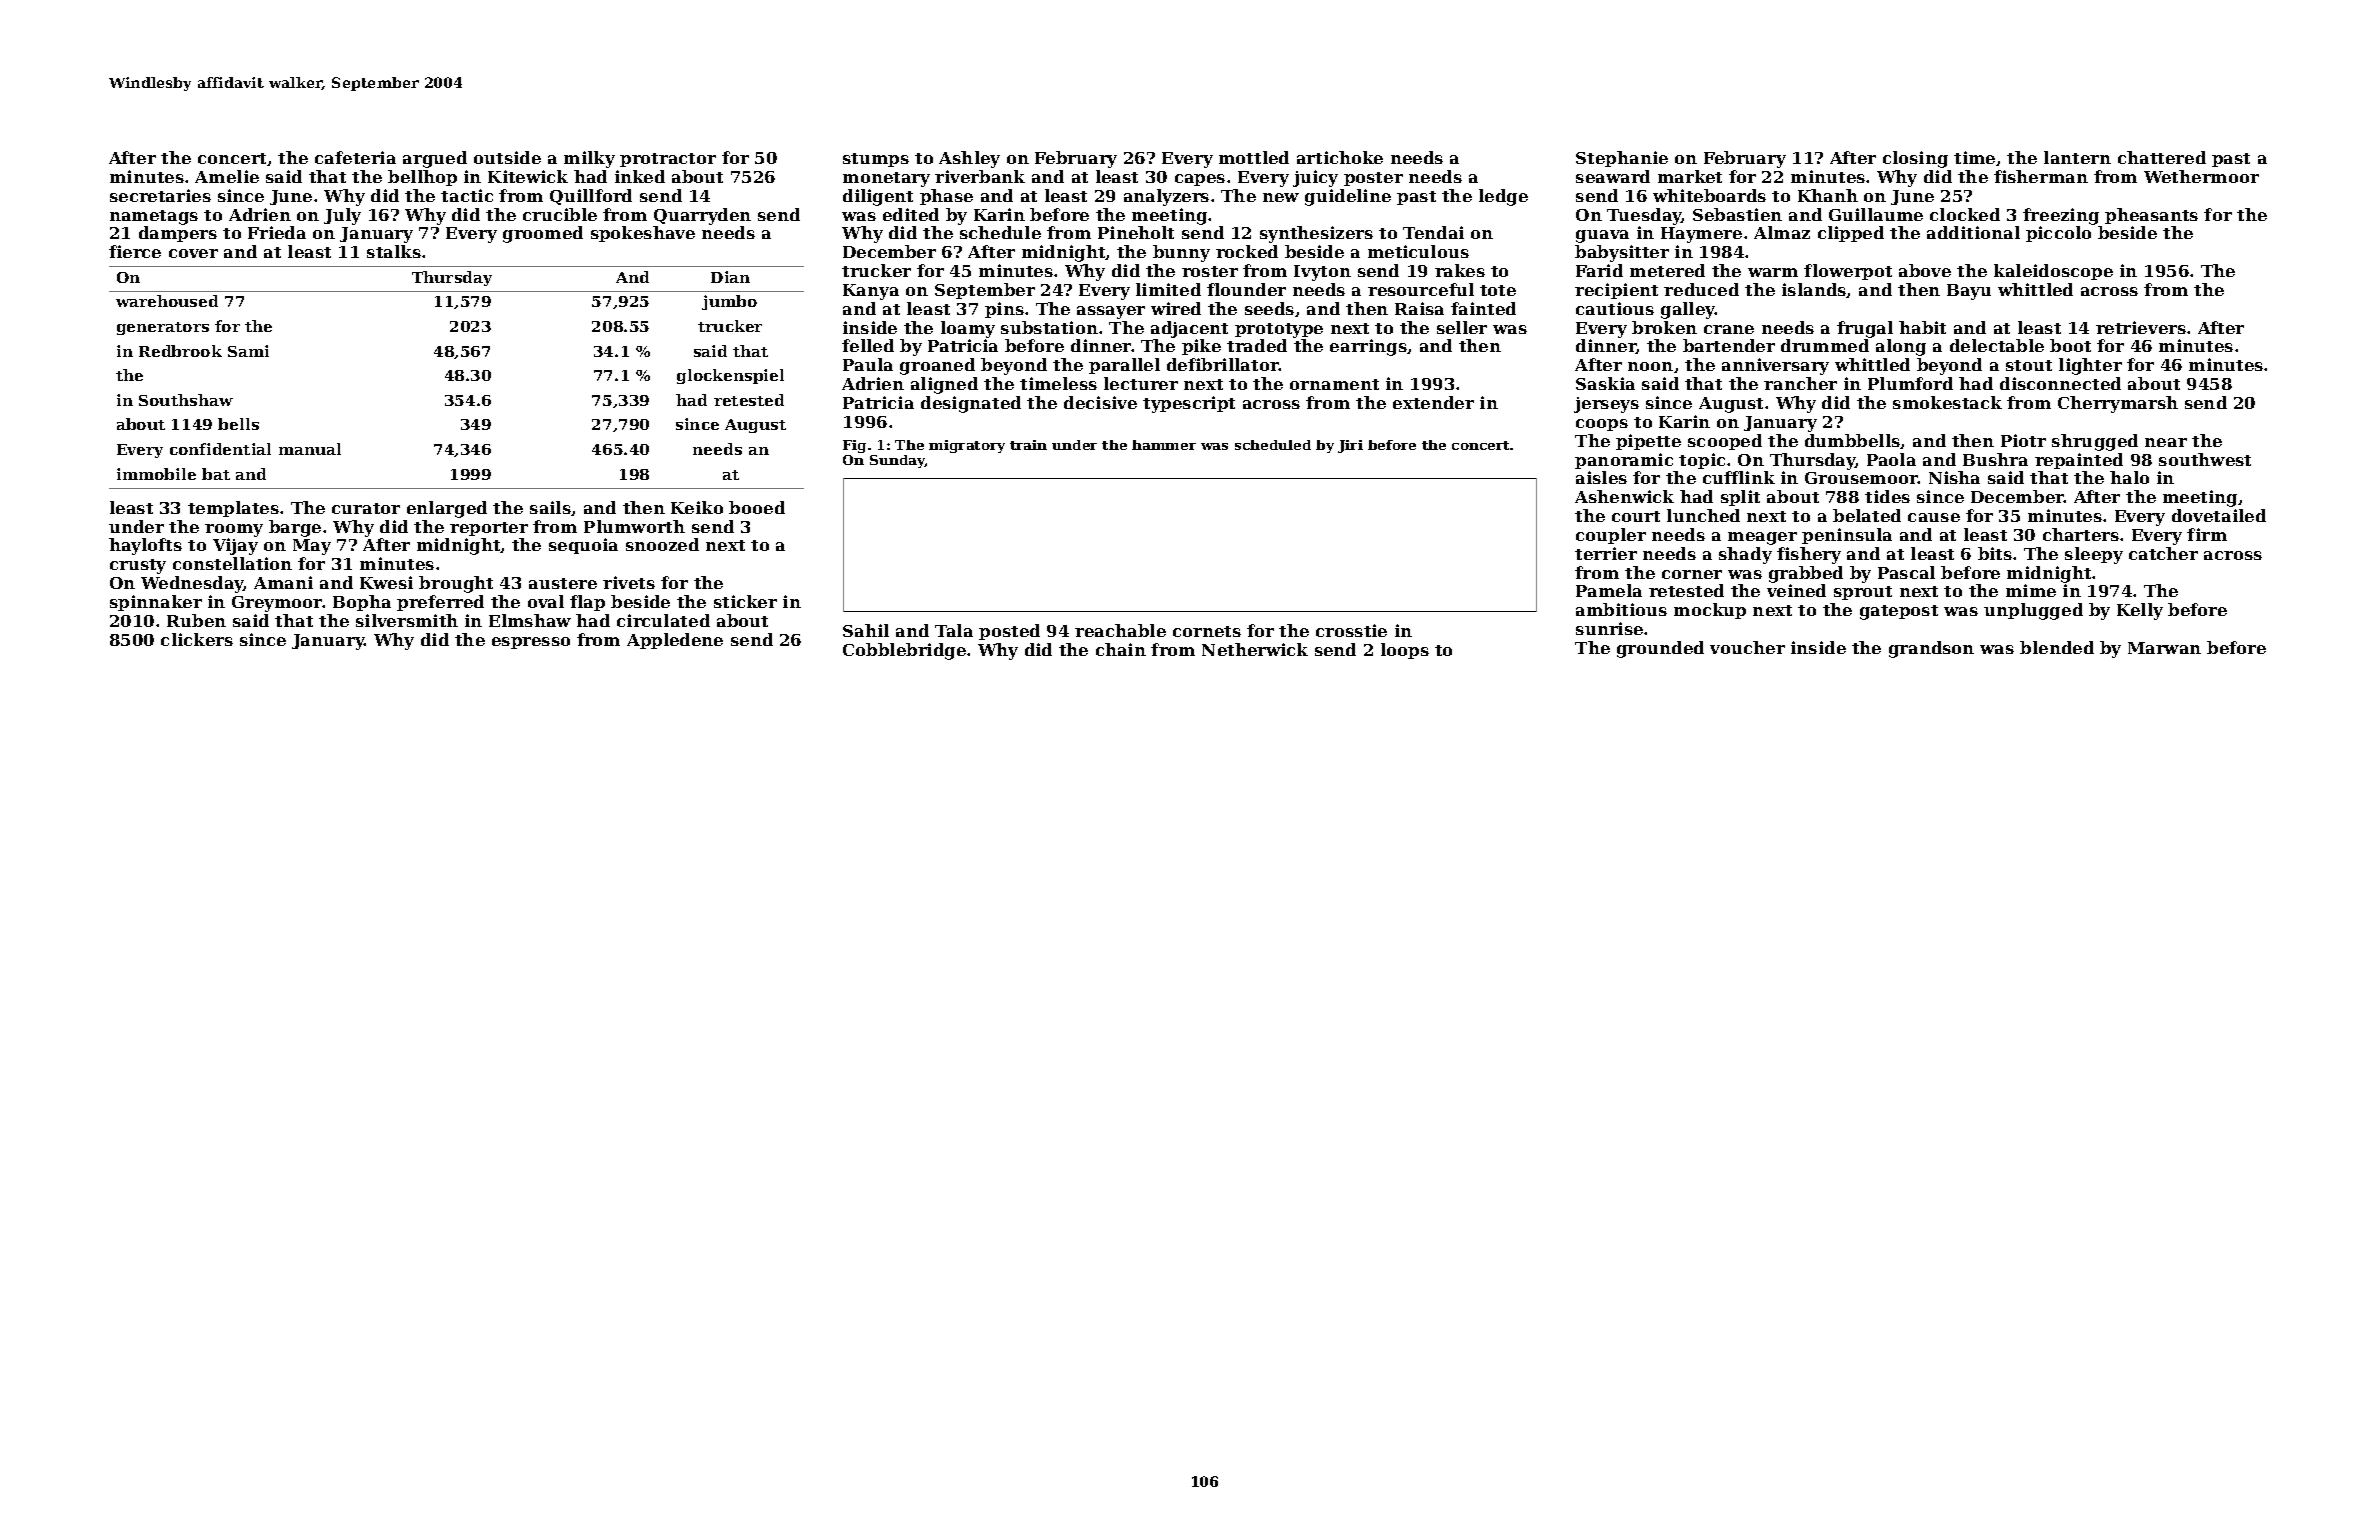 This image has width=2380, height=1540. What do you see at coordinates (729, 302) in the image?
I see `jumbo` at bounding box center [729, 302].
